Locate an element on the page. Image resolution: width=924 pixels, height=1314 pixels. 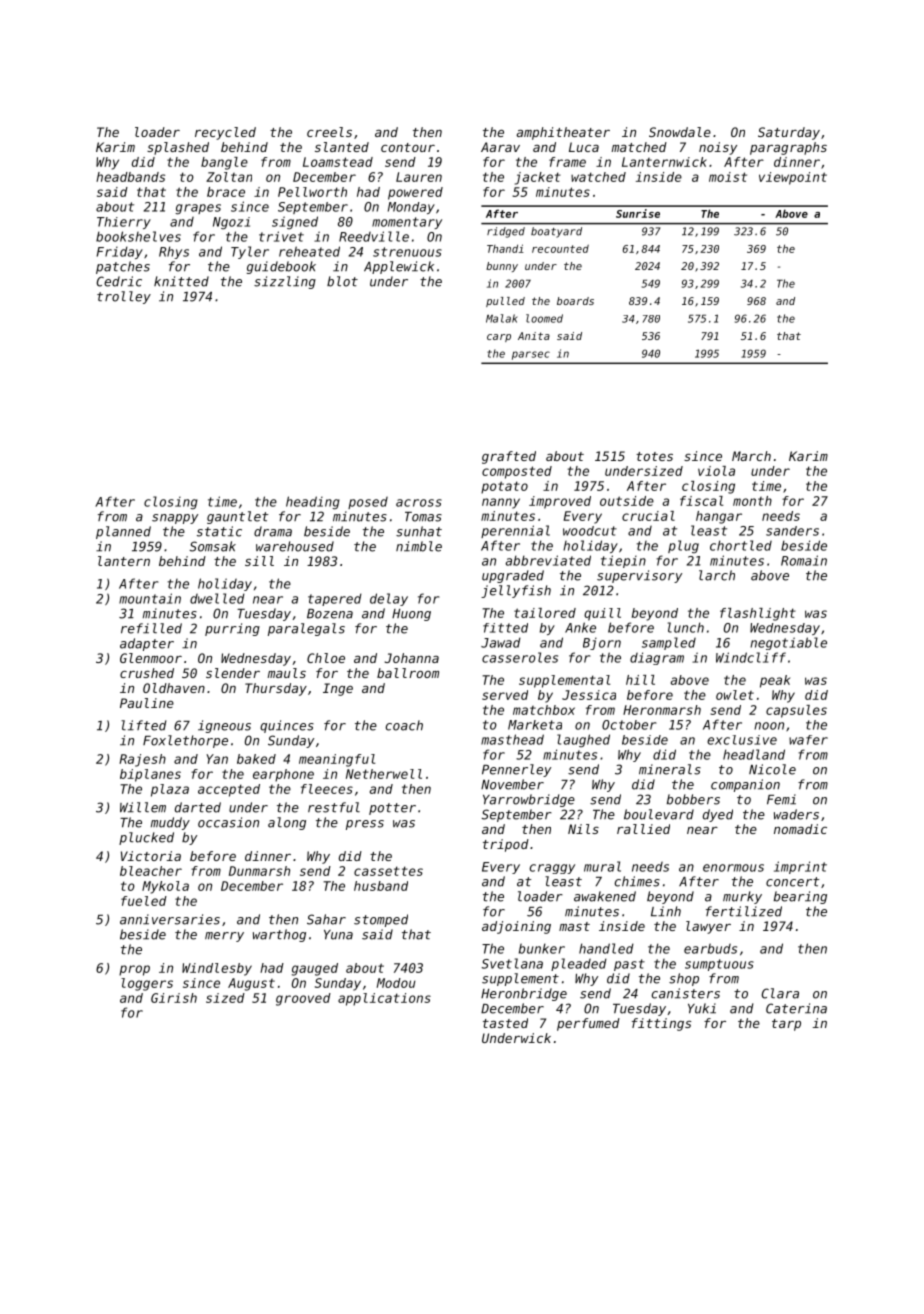
muddy is located at coordinates (170, 823).
